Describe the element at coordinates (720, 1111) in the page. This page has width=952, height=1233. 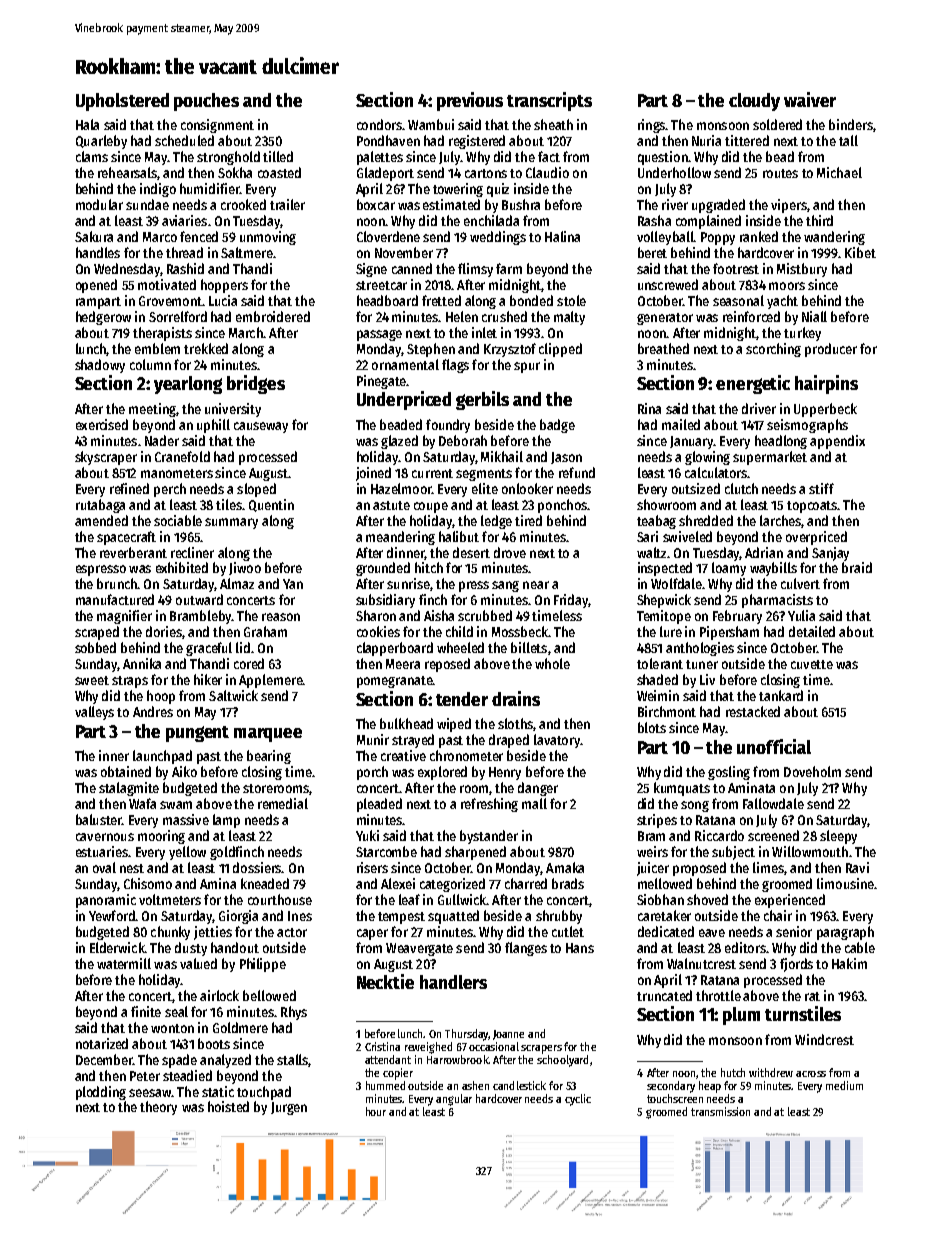
I see `transmission` at that location.
